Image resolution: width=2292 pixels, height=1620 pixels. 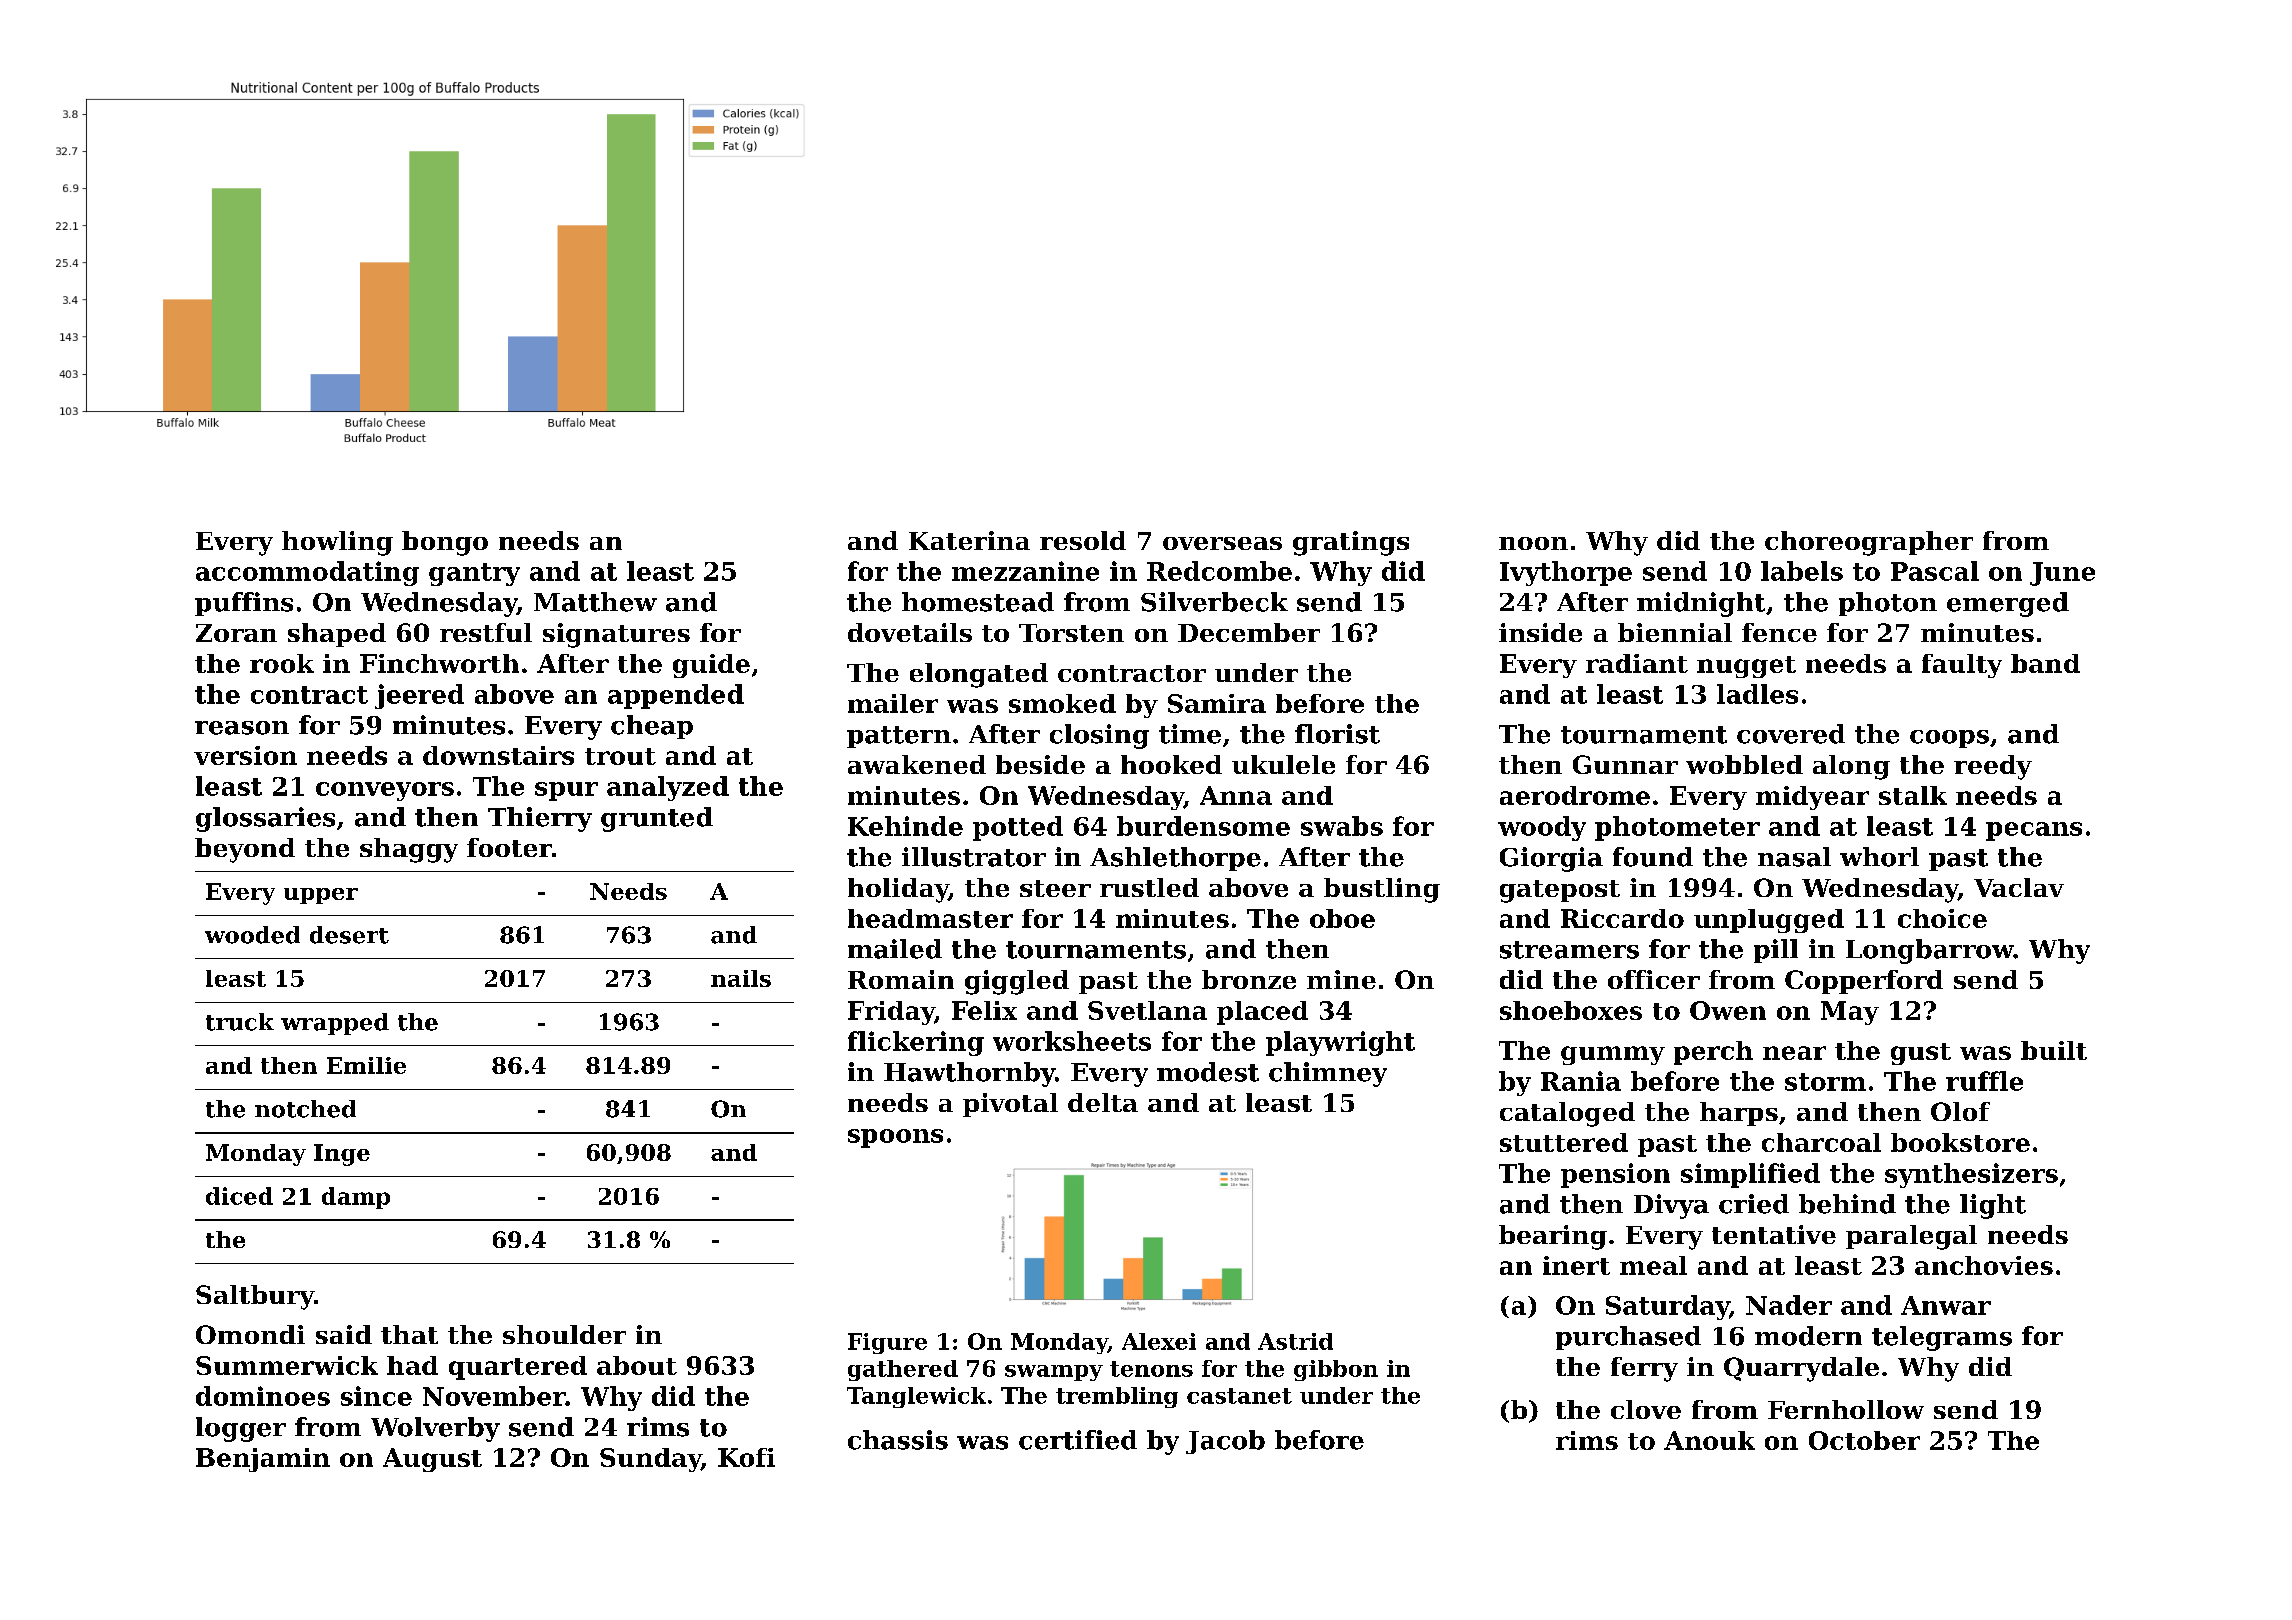 I want to click on Kehinde, so click(x=905, y=826).
